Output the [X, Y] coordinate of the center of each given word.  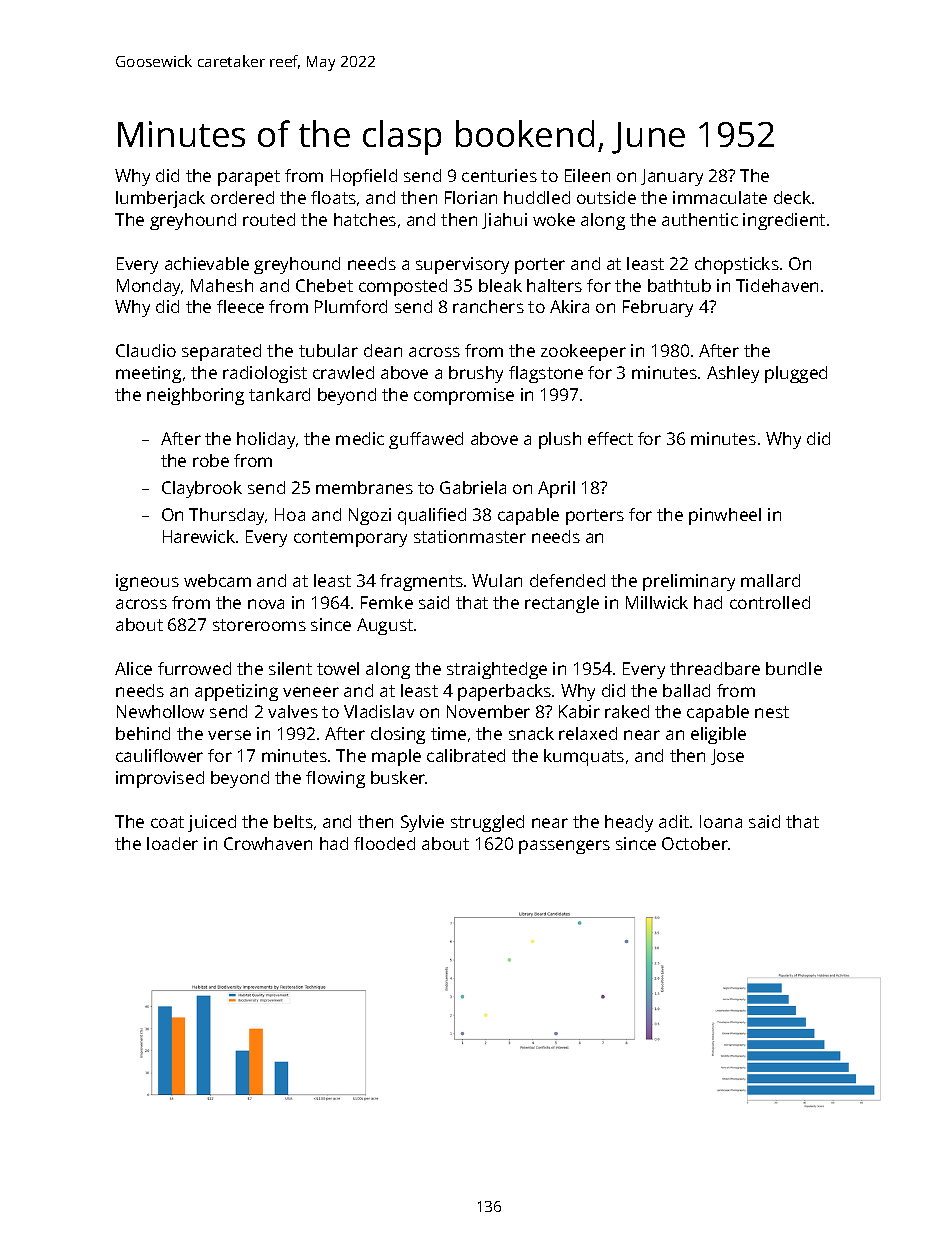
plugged [796, 374]
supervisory [462, 265]
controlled [770, 602]
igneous [147, 582]
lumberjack [160, 199]
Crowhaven [268, 843]
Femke [387, 602]
